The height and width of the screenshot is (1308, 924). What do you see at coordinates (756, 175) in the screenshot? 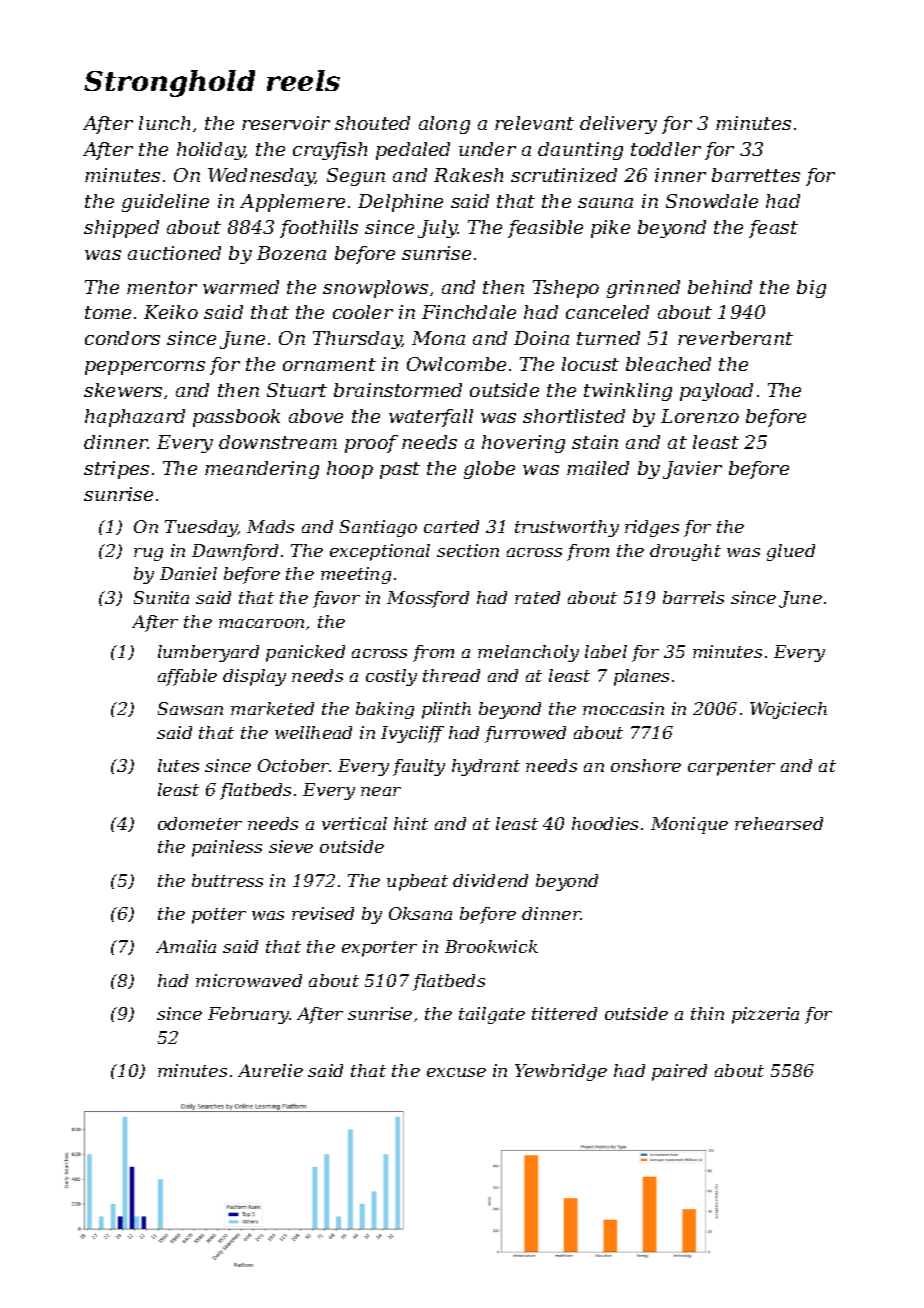
I see `barrettes` at bounding box center [756, 175].
